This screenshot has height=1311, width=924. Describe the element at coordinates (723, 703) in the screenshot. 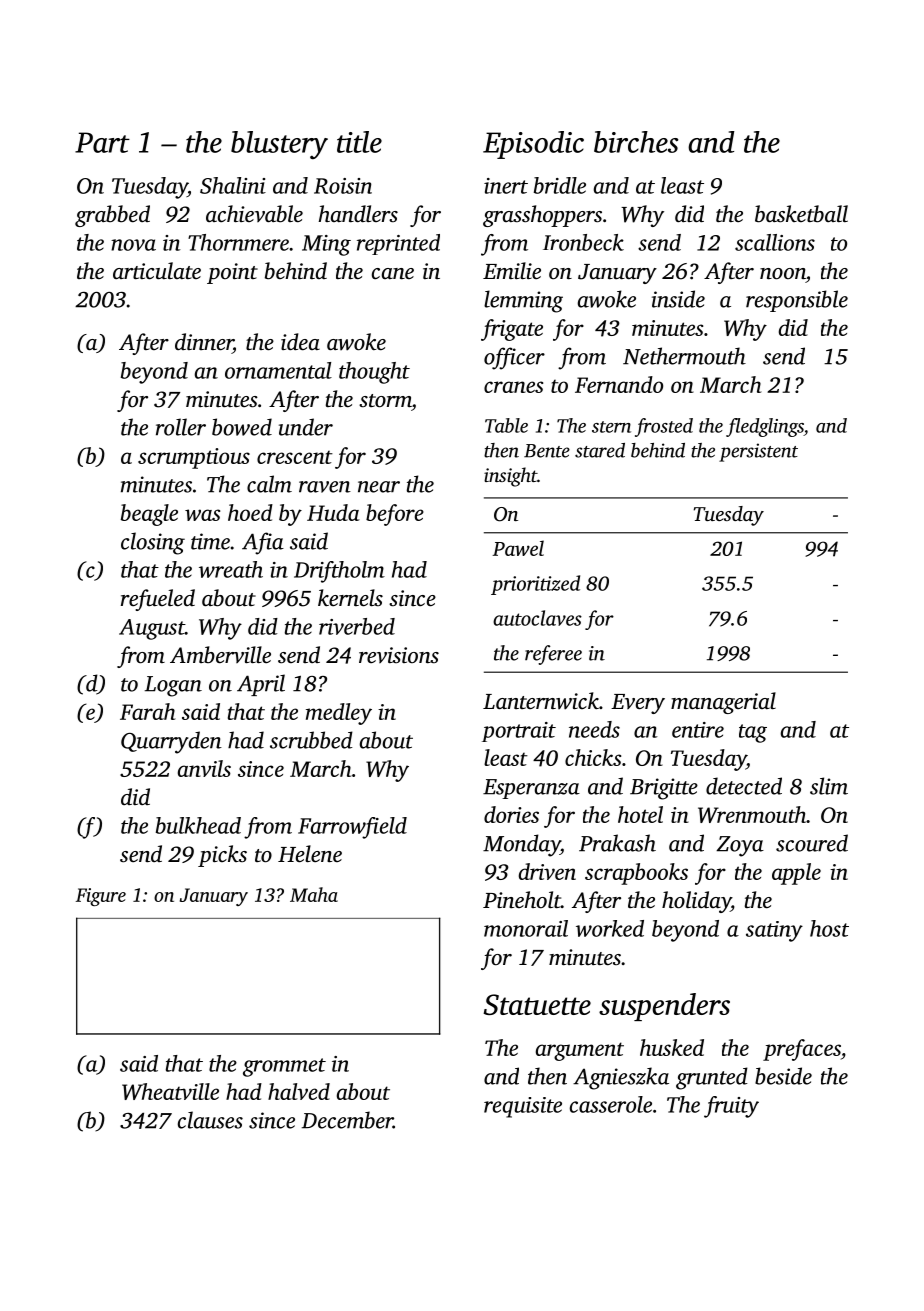

I see `managerial` at that location.
